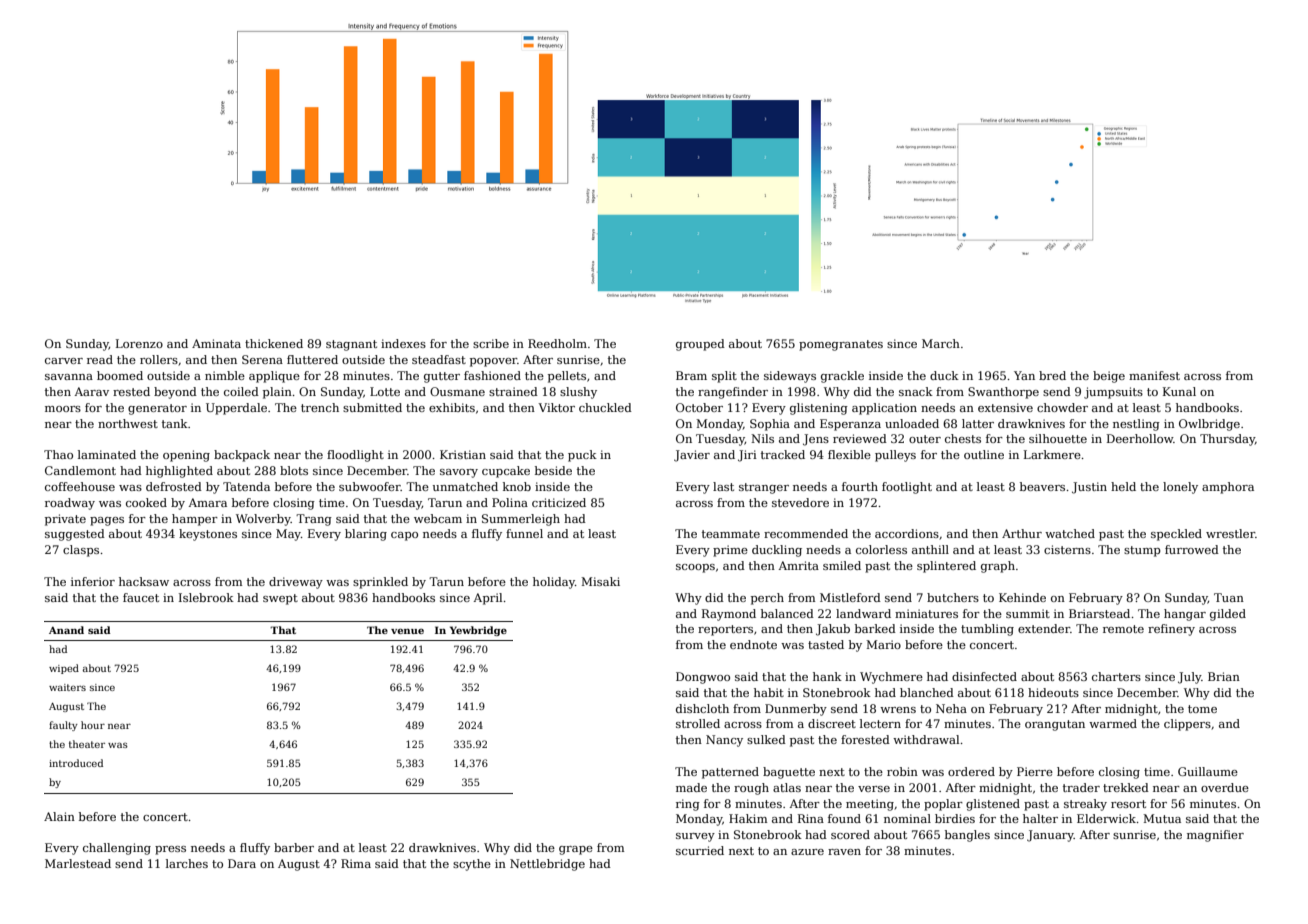 This screenshot has height=924, width=1308. I want to click on Alain, so click(59, 816).
